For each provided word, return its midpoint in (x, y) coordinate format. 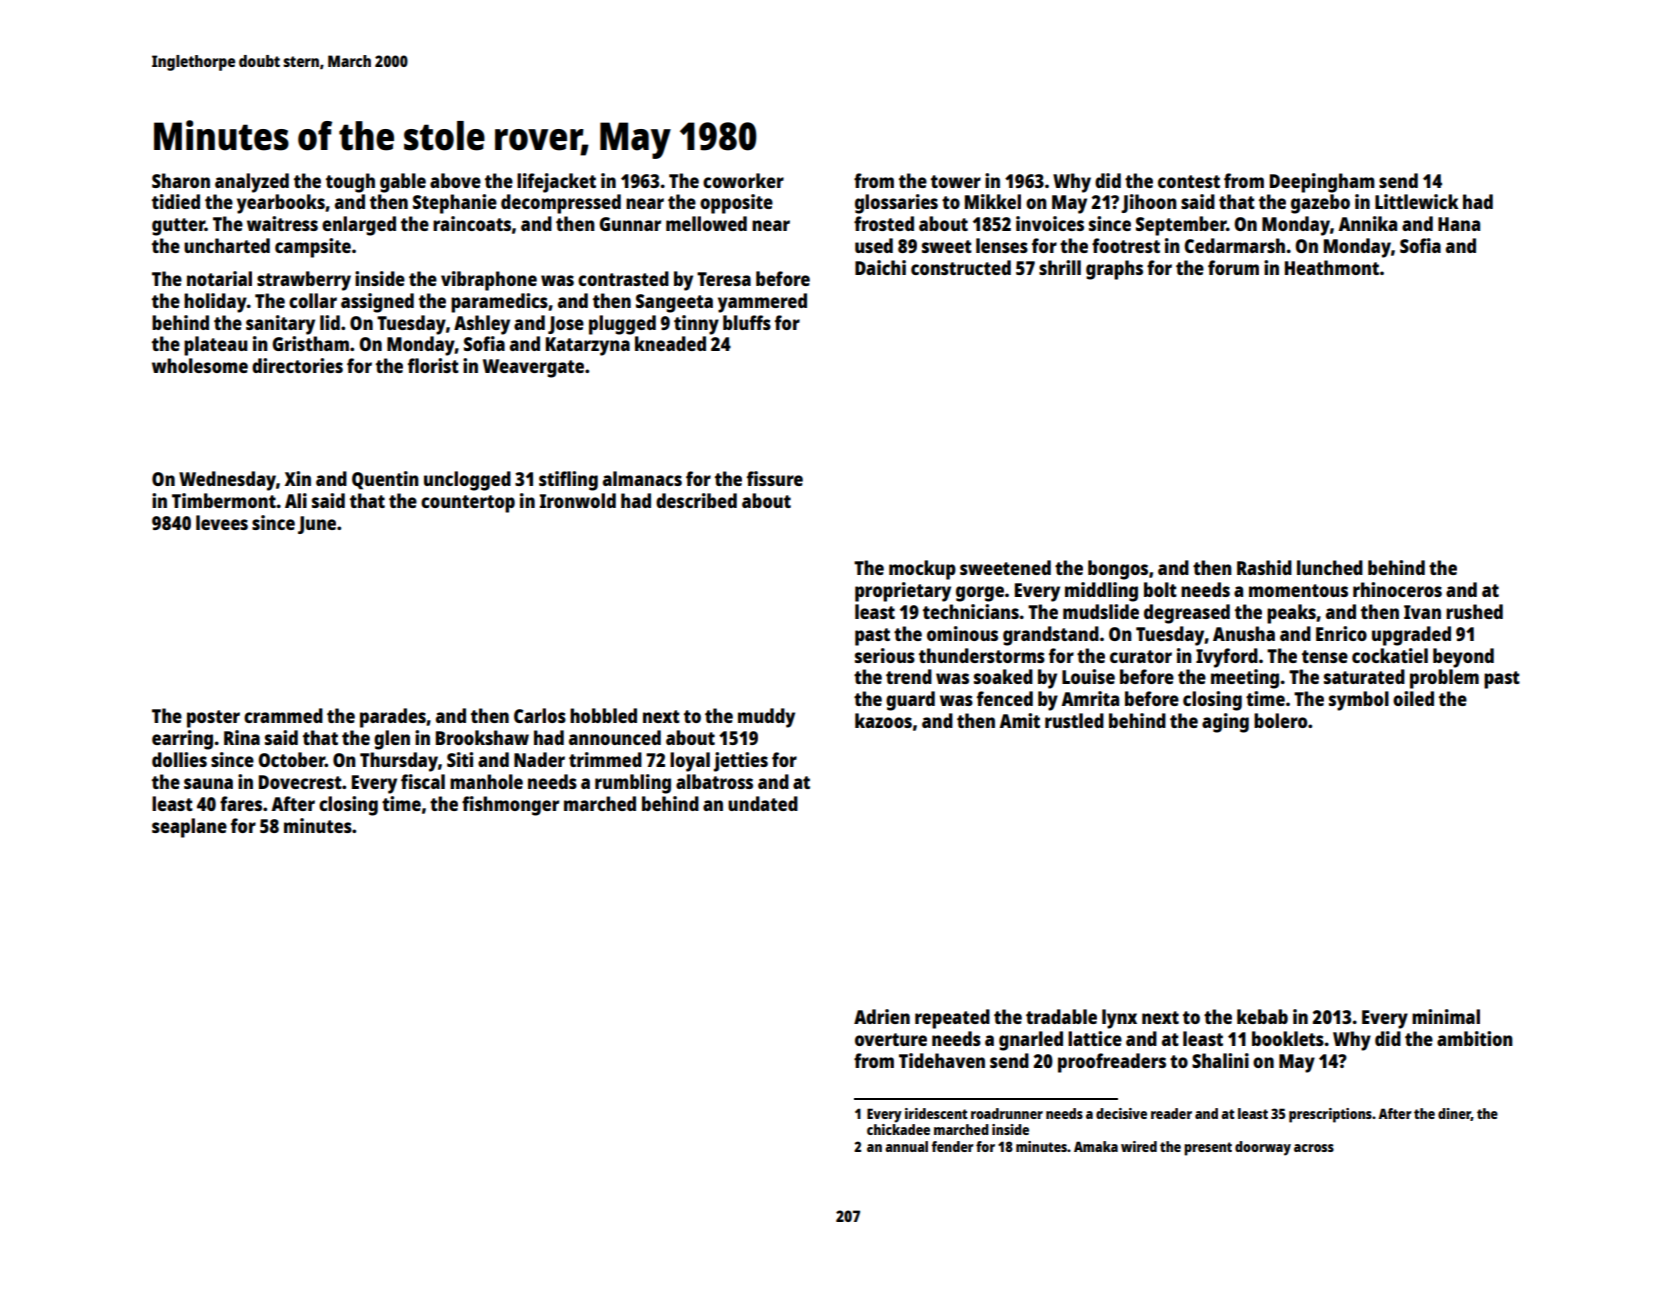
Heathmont (1332, 267)
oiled (1413, 698)
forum (1233, 267)
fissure (775, 478)
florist (433, 365)
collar (313, 300)
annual (906, 1146)
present (1208, 1149)
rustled (1074, 720)
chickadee (898, 1129)
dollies (179, 759)
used (874, 245)
